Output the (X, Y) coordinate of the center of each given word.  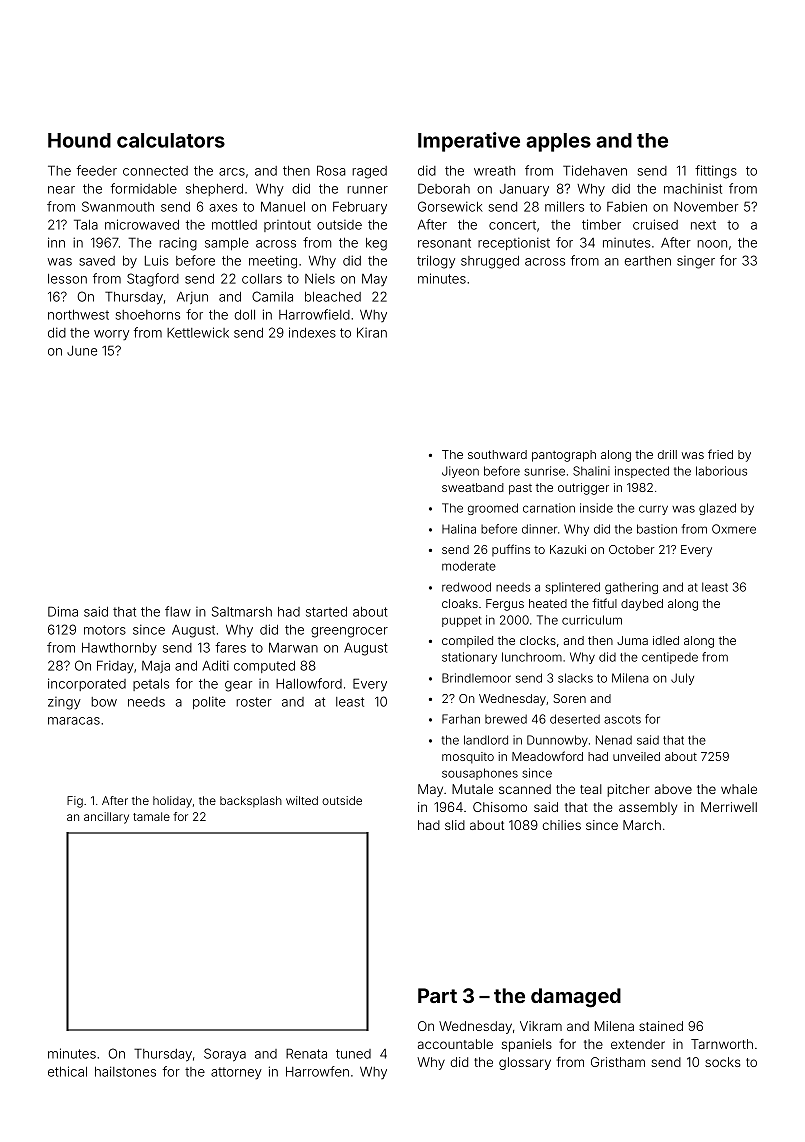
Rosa (331, 170)
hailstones (125, 1071)
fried (720, 454)
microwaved (142, 224)
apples (558, 142)
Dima (63, 611)
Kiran (372, 333)
